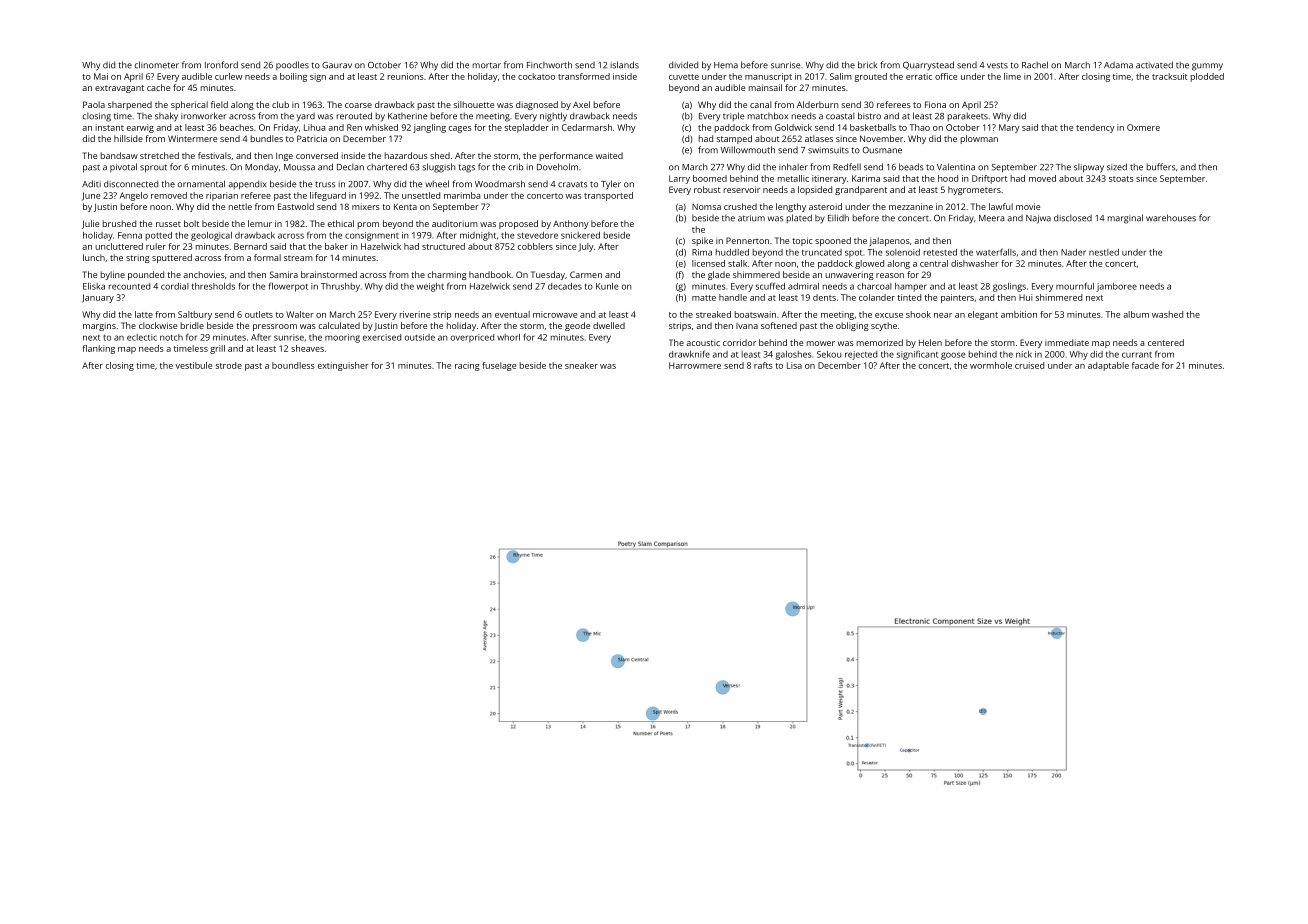 The image size is (1308, 924). What do you see at coordinates (144, 314) in the document?
I see `latte` at bounding box center [144, 314].
